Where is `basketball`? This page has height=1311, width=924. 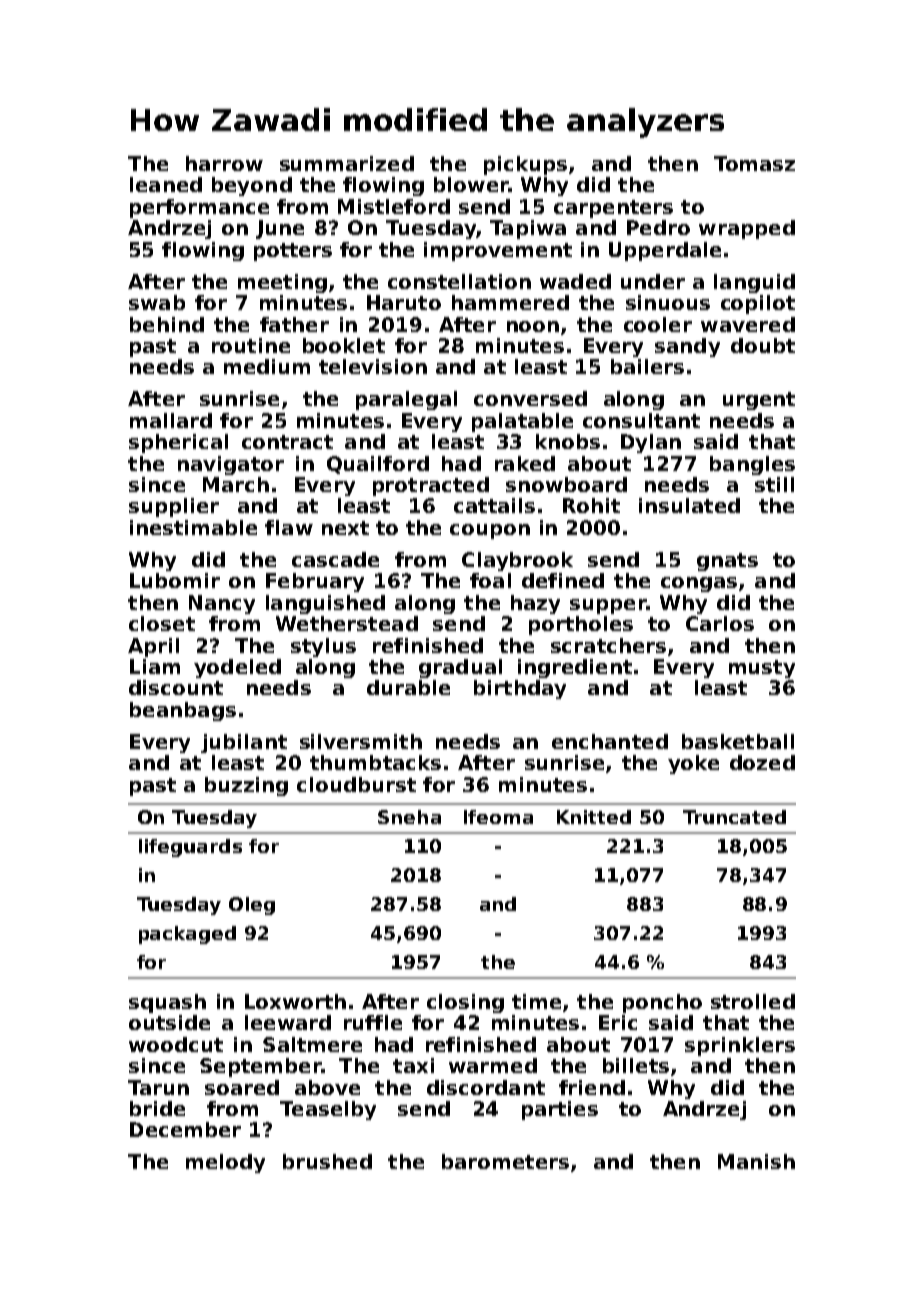 basketball is located at coordinates (738, 741).
